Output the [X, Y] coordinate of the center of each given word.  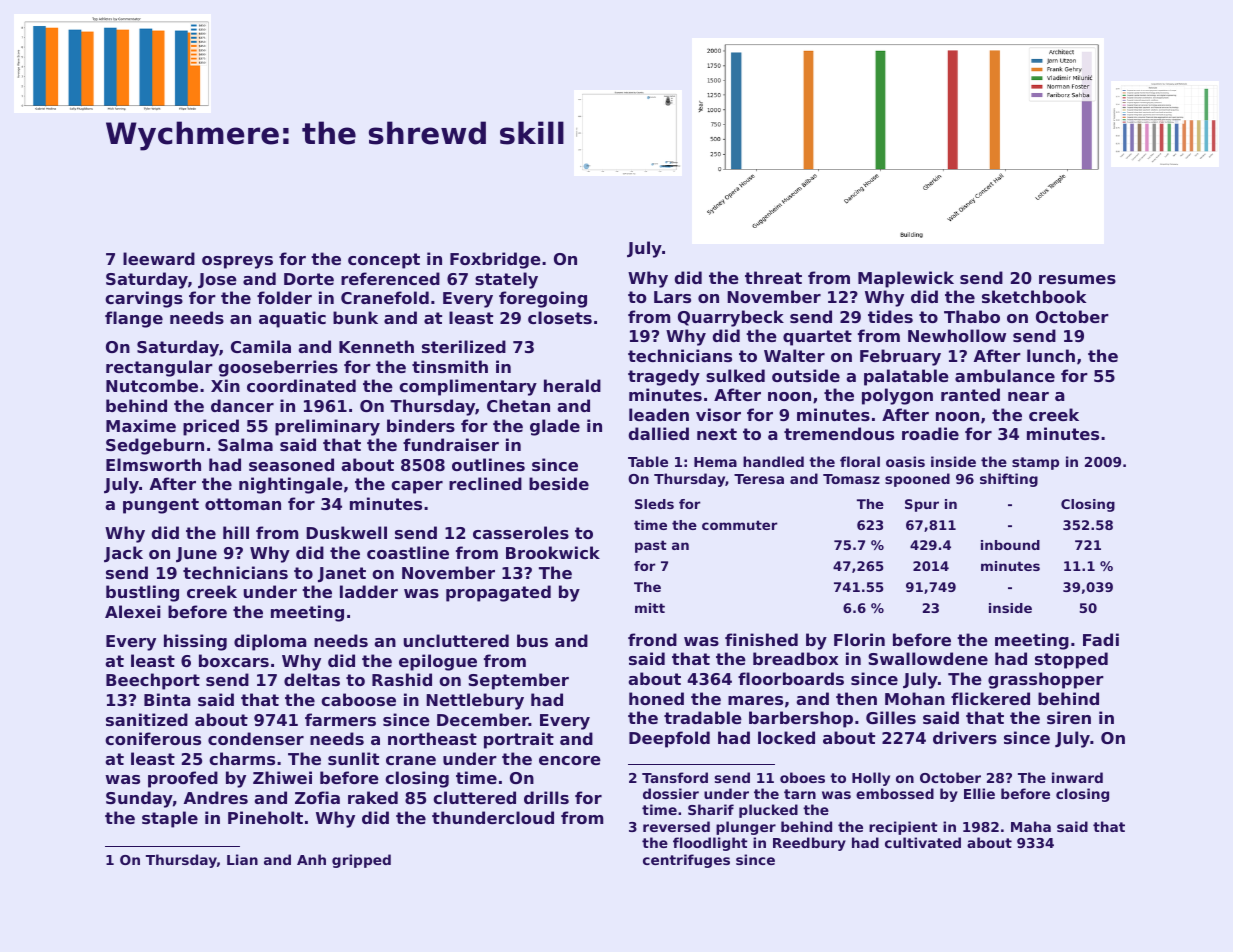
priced [211, 427]
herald [572, 385]
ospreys [237, 262]
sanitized [147, 719]
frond [652, 639]
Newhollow [957, 335]
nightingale [291, 485]
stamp [1035, 463]
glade [555, 427]
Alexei [132, 611]
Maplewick [906, 279]
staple [170, 819]
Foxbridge [495, 260]
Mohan [915, 698]
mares [755, 700]
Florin [859, 639]
